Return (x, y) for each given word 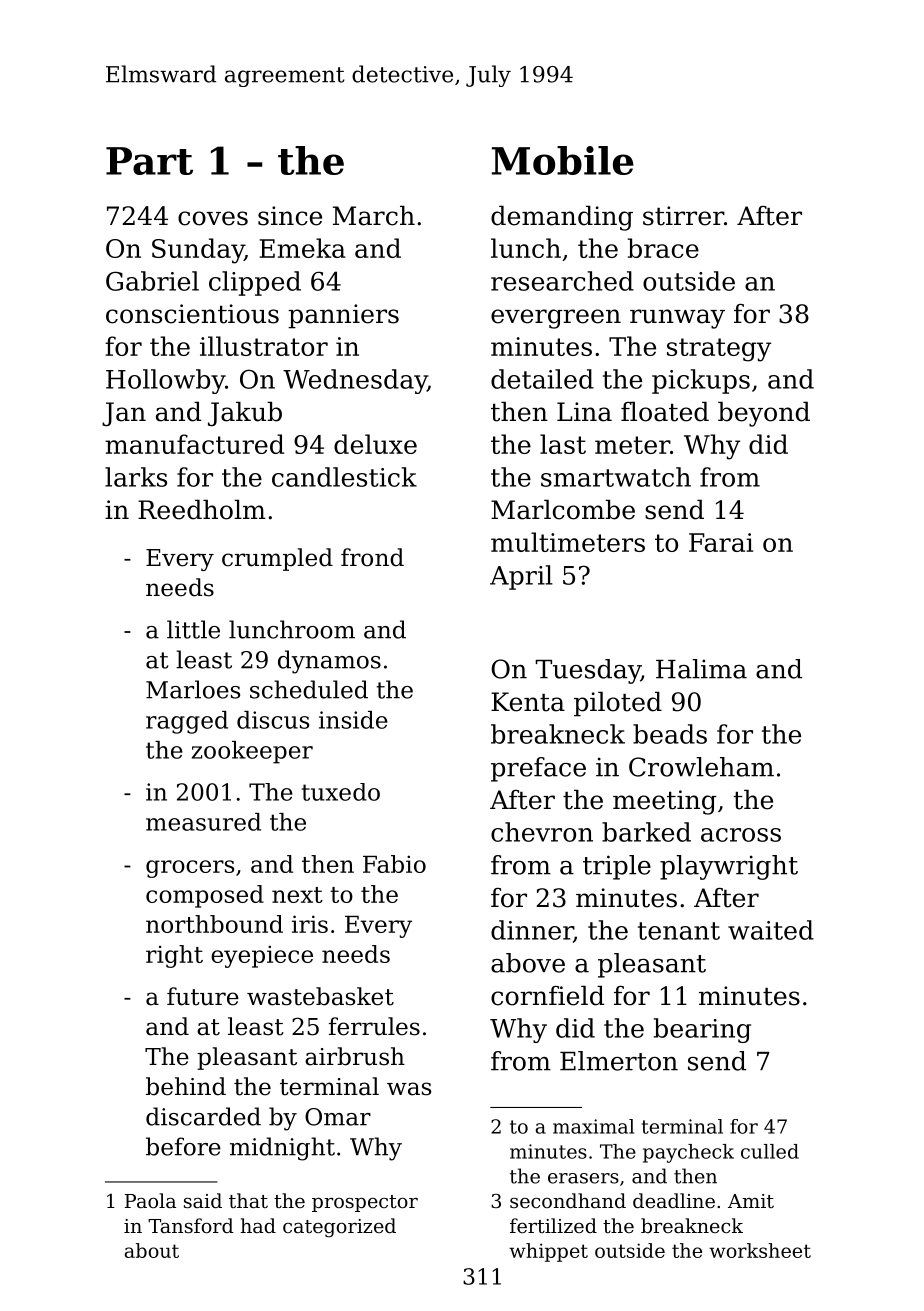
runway (677, 319)
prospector (365, 1203)
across (741, 835)
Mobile (563, 160)
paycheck (688, 1153)
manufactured (194, 444)
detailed (542, 379)
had (258, 1225)
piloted (618, 704)
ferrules (374, 1026)
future (203, 996)
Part (149, 161)
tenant (679, 931)
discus (273, 720)
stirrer (683, 216)
